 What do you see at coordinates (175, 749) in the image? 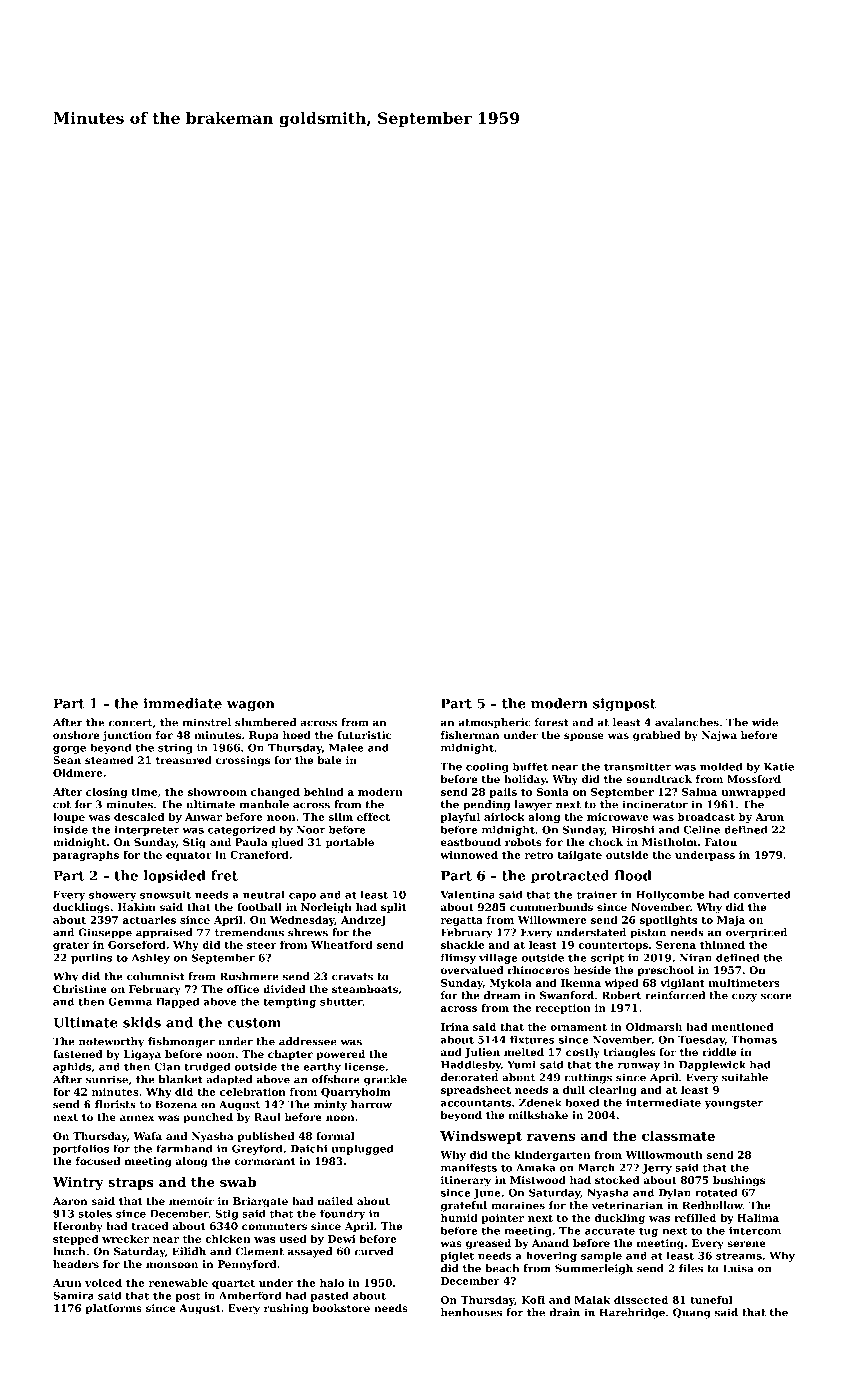
I see `string` at bounding box center [175, 749].
